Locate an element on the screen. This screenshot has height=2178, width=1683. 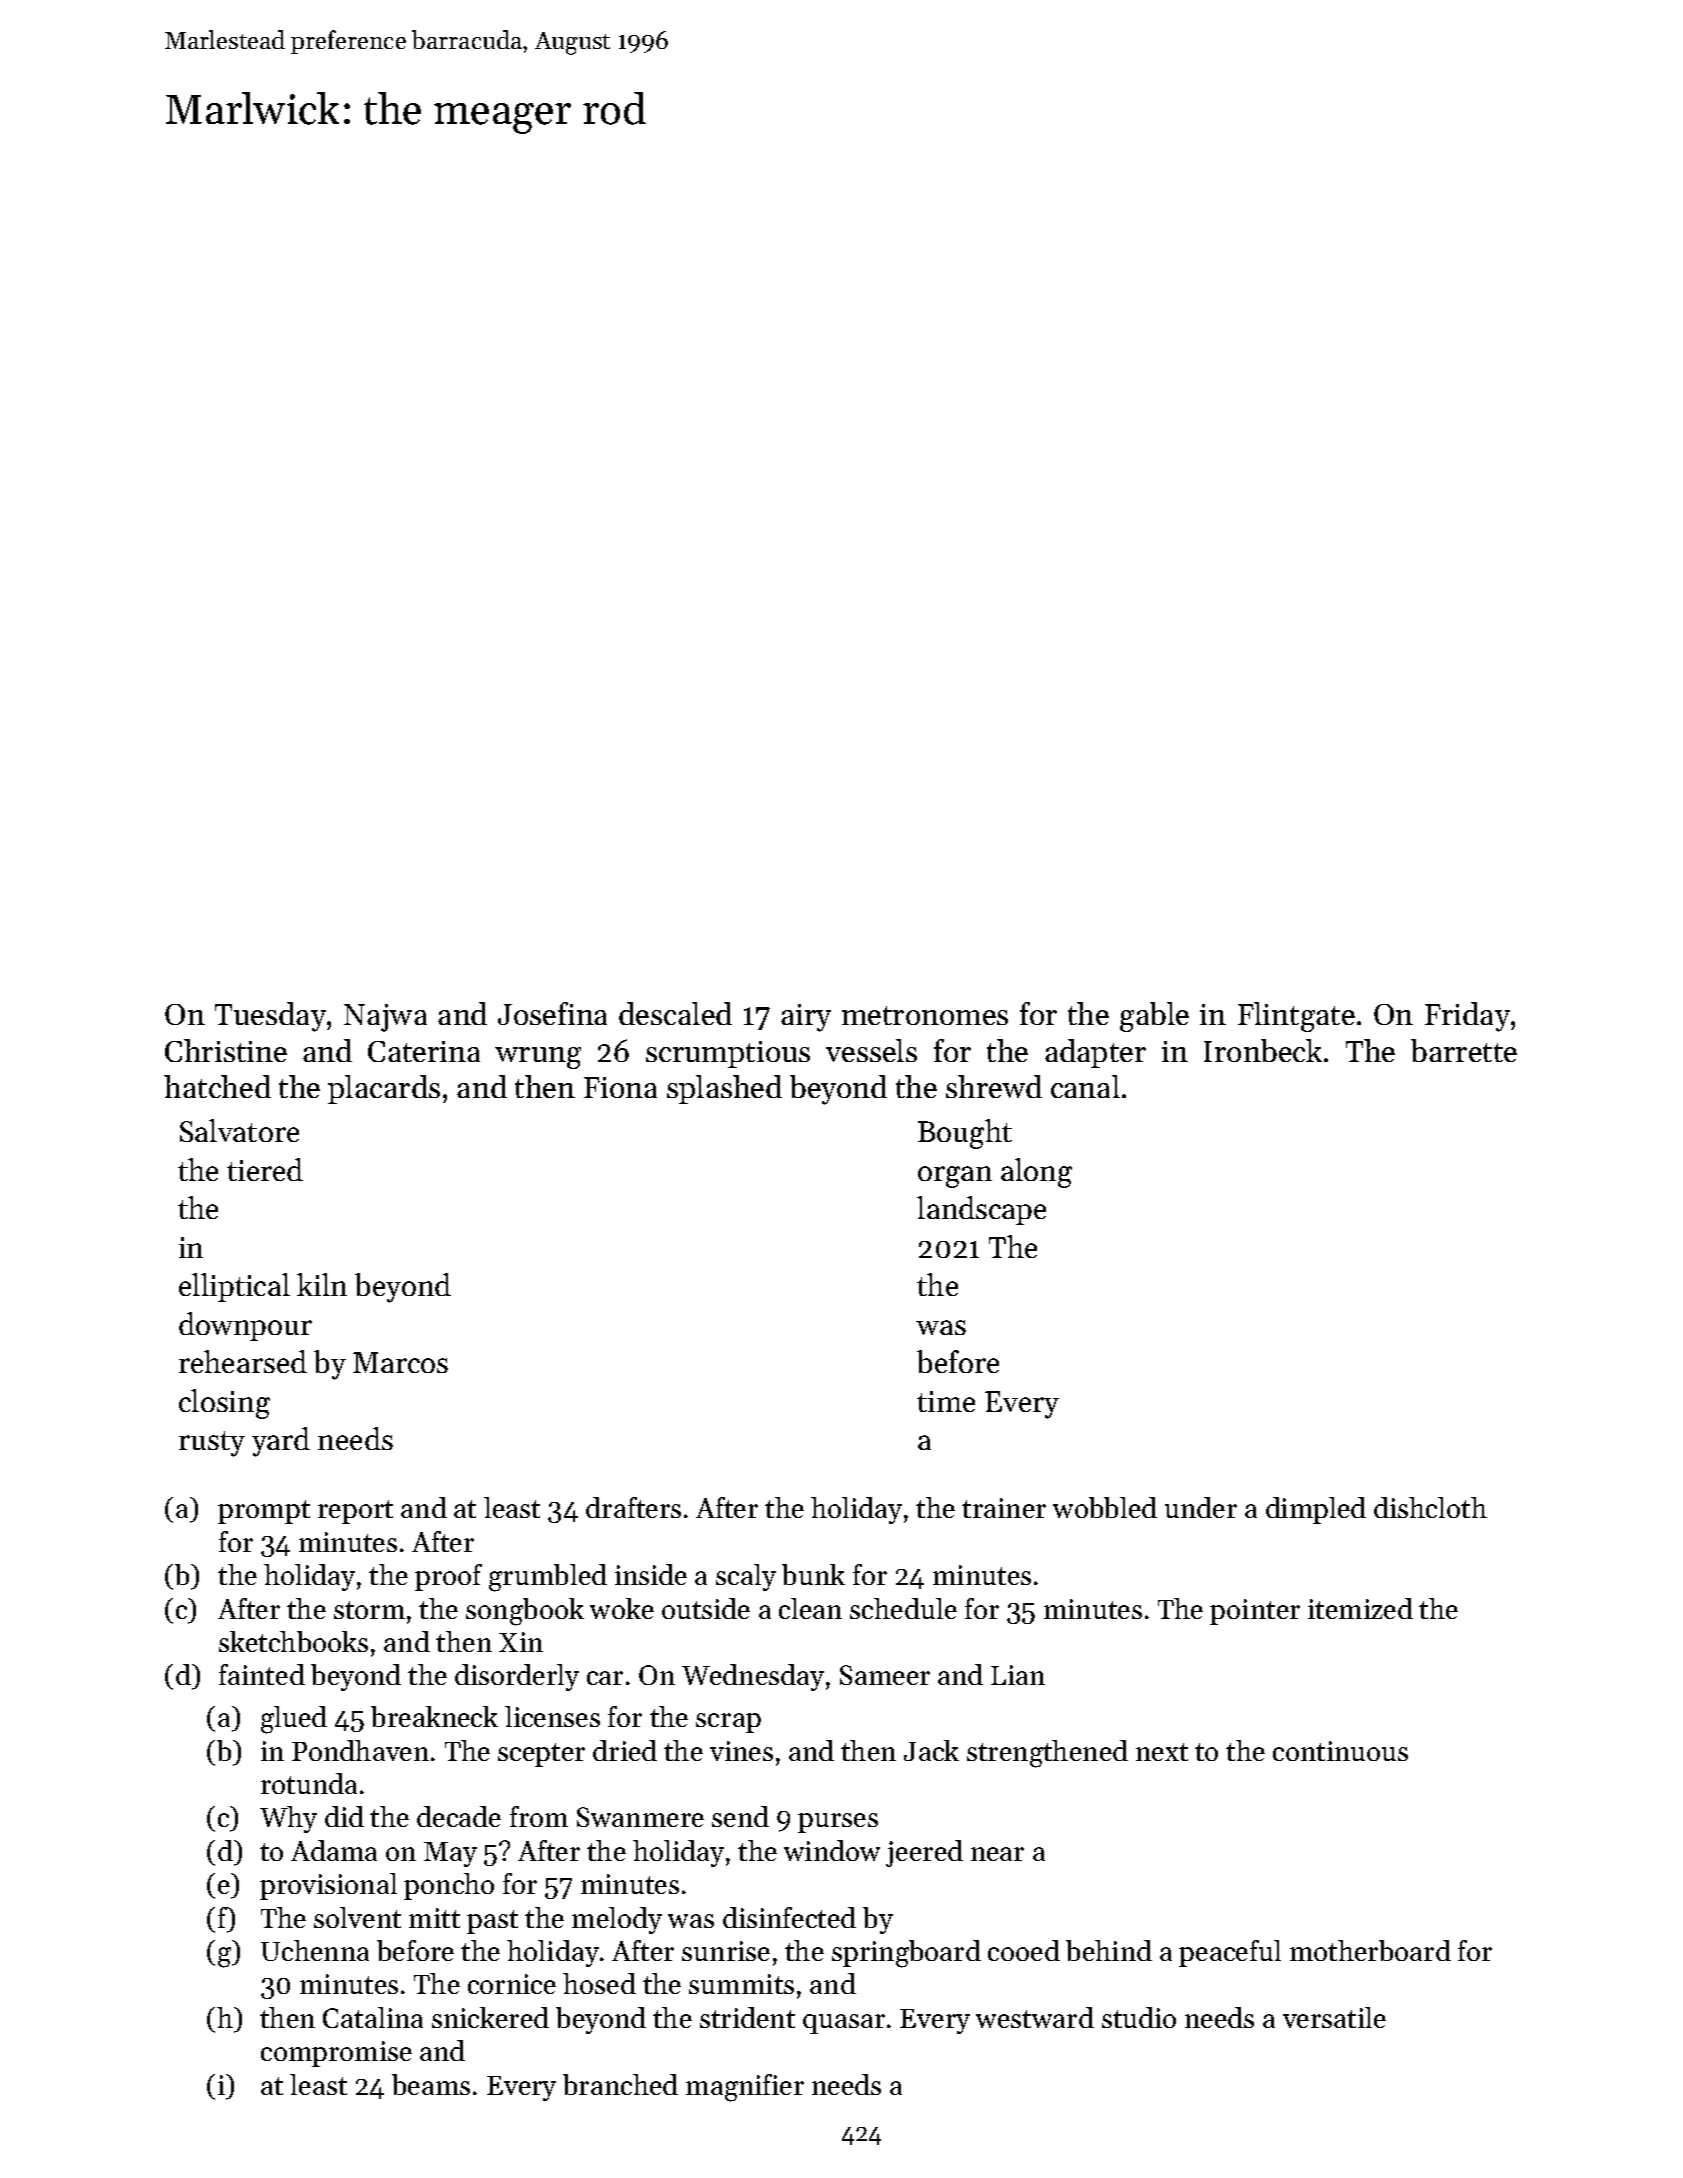
fainted is located at coordinates (262, 1674).
